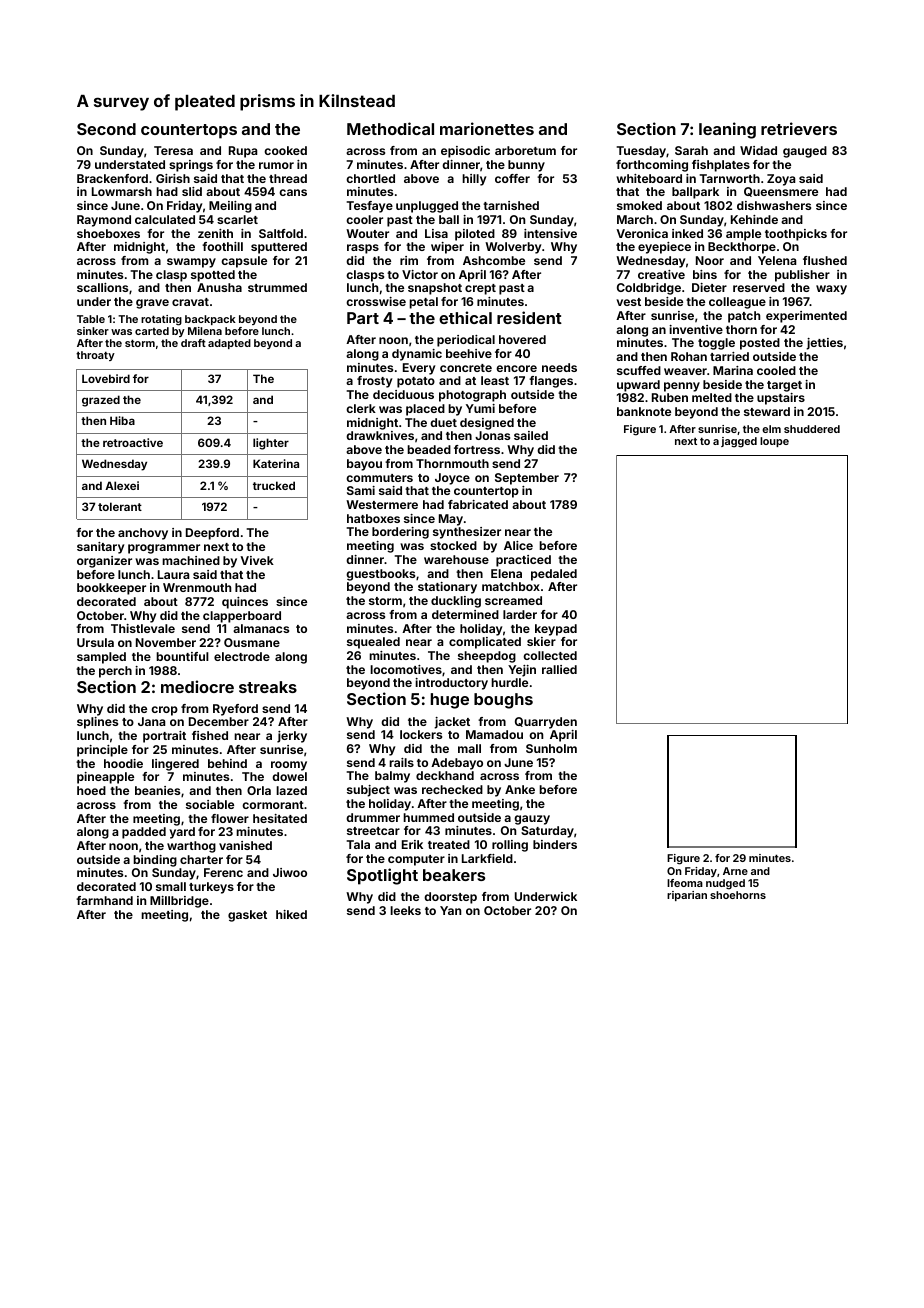 This screenshot has width=924, height=1308. Describe the element at coordinates (390, 128) in the screenshot. I see `Methodical` at that location.
